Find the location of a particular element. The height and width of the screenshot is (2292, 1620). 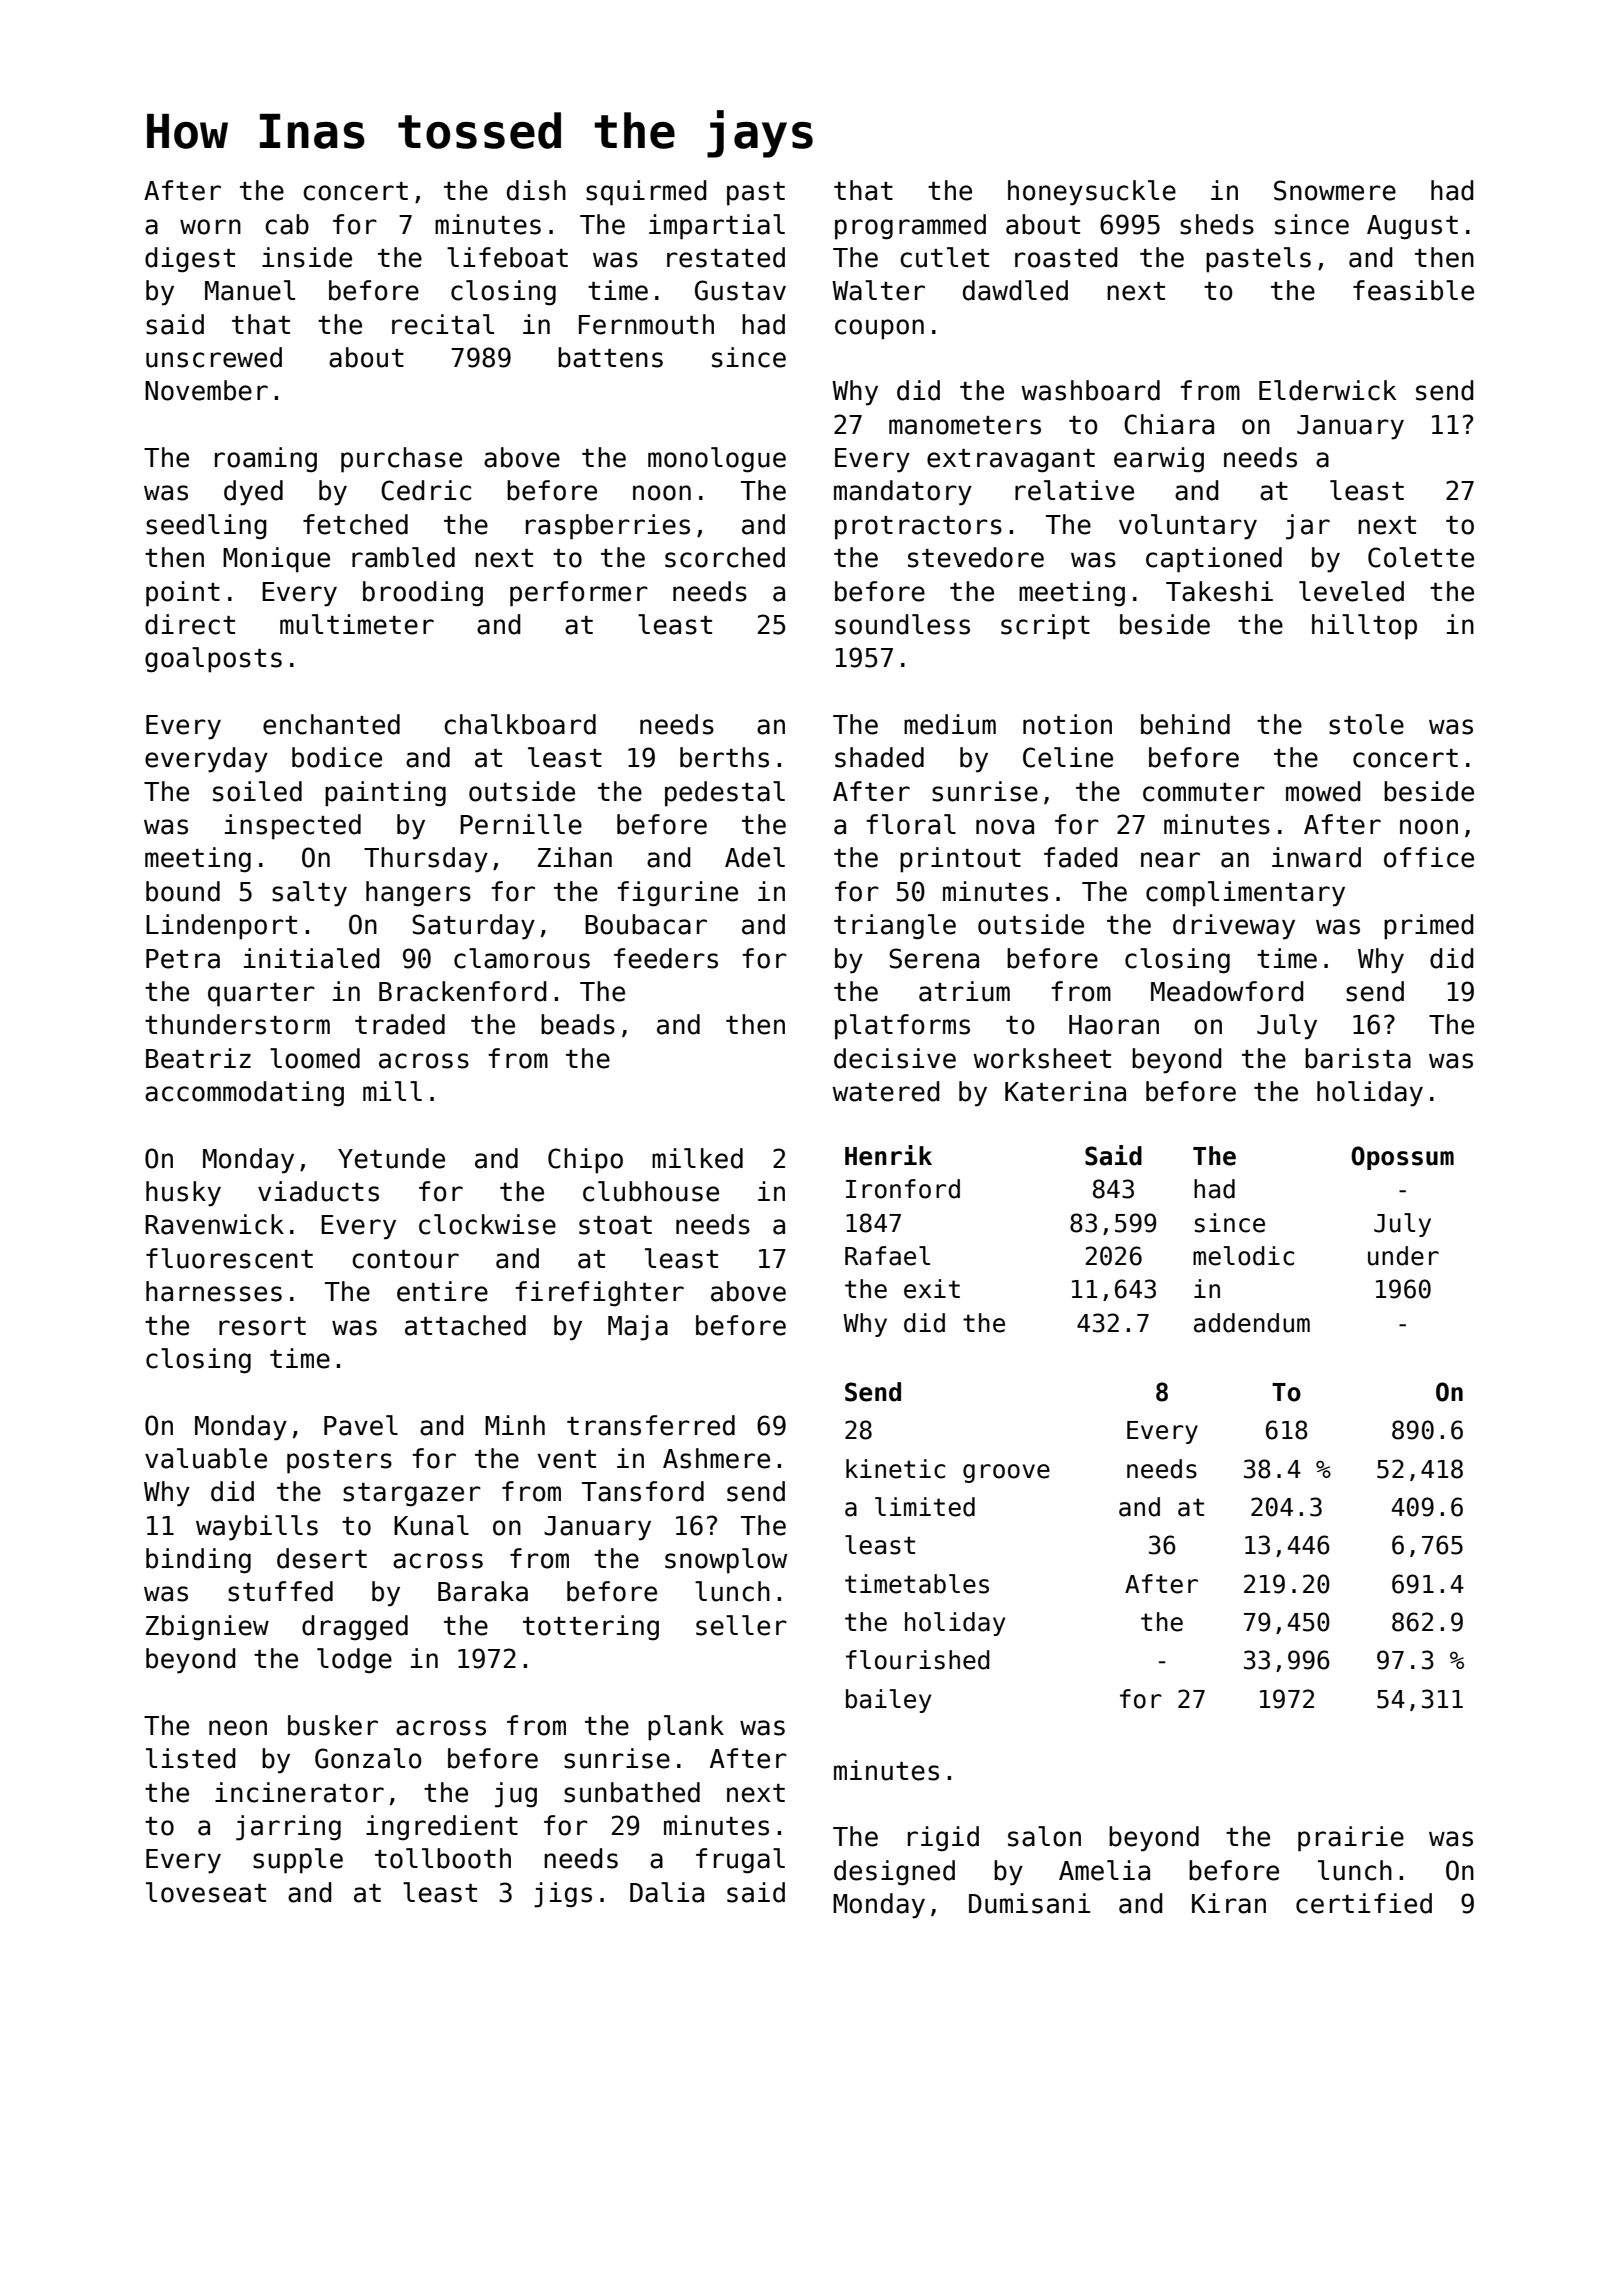

certified is located at coordinates (1364, 1903).
